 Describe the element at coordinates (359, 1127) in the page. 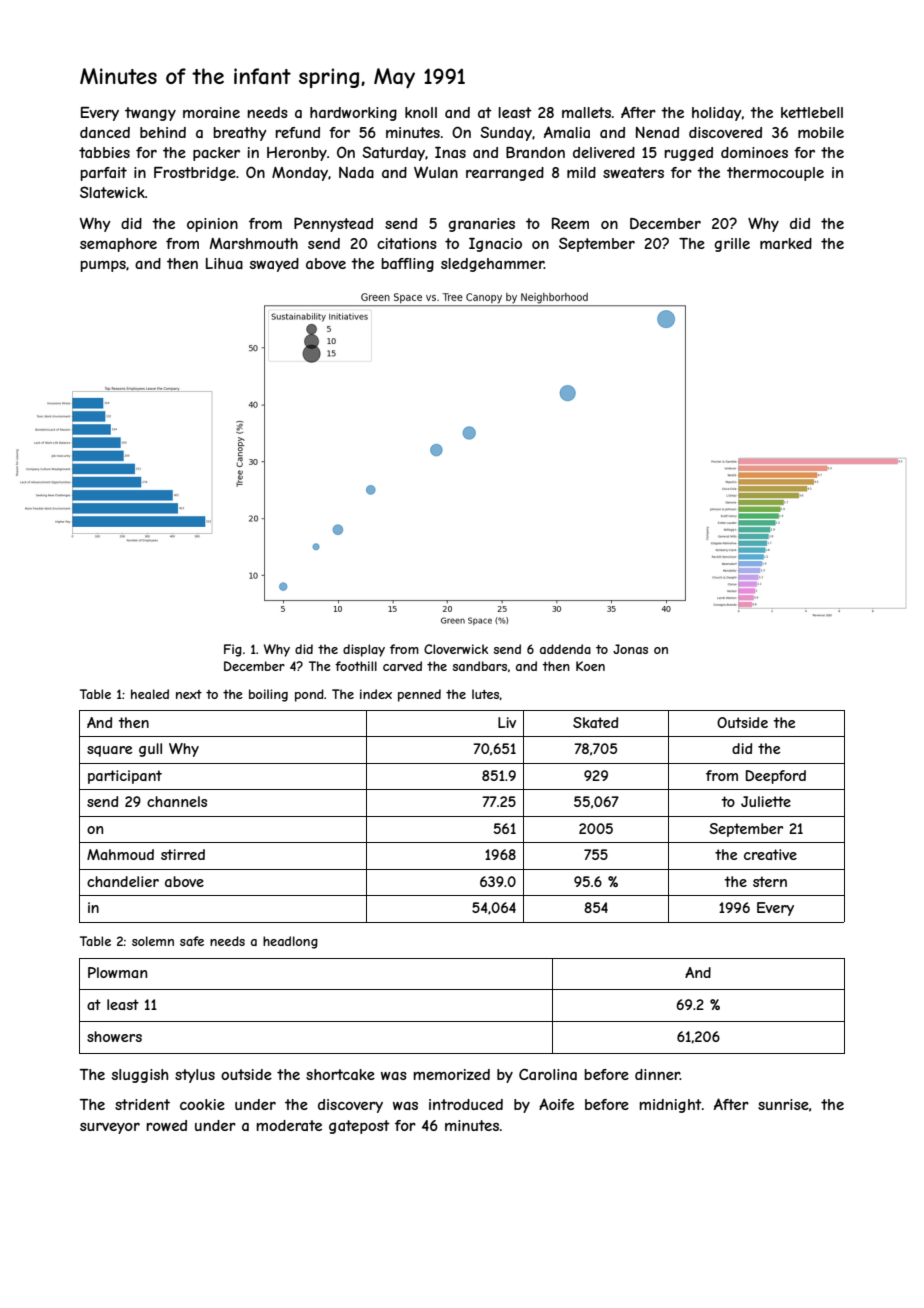

I see `gatepost` at that location.
